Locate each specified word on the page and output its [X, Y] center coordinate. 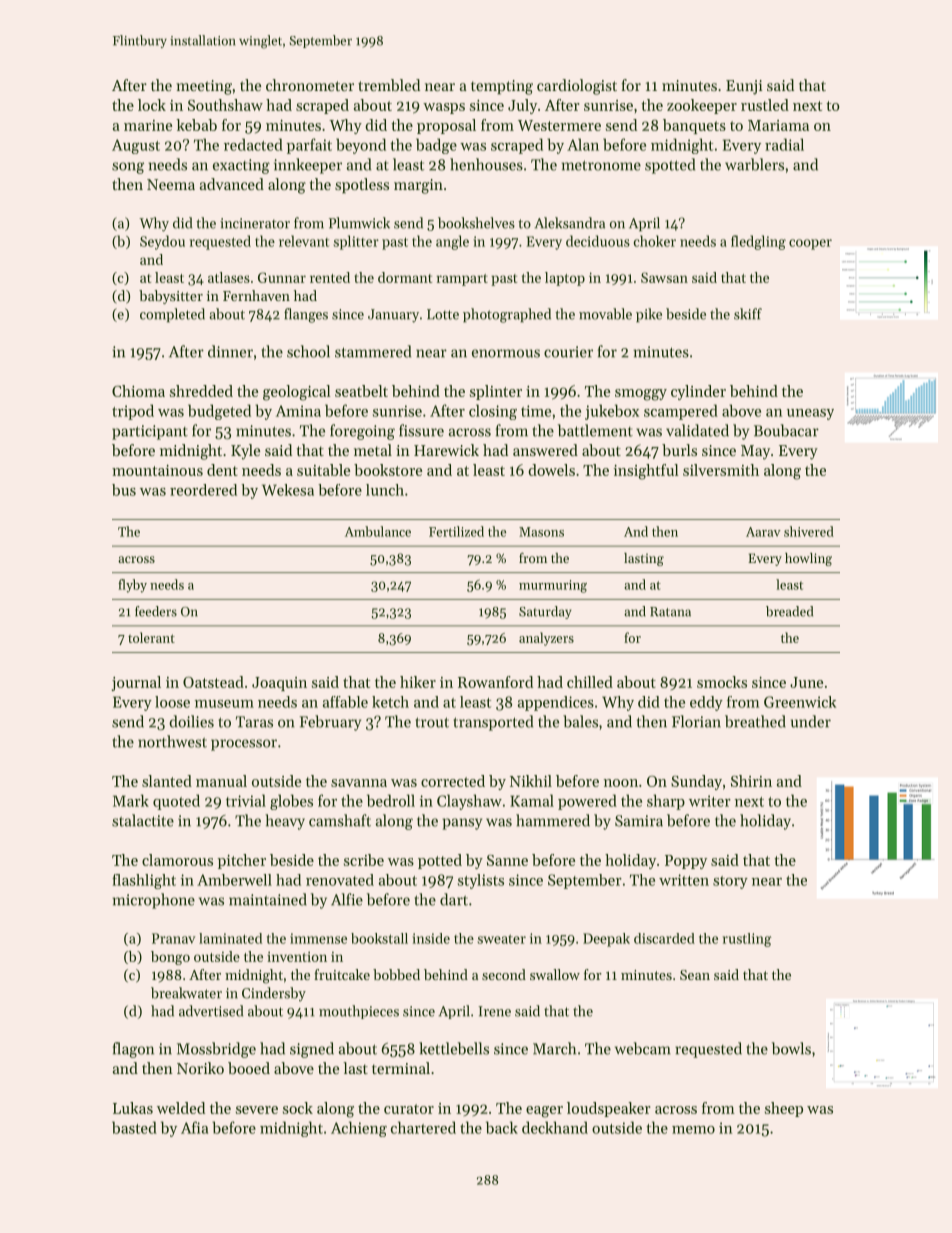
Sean [695, 975]
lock [152, 105]
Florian [696, 721]
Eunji [744, 87]
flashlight [144, 881]
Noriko [200, 1068]
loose [172, 702]
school [308, 351]
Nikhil [531, 781]
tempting [502, 87]
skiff [748, 314]
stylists [481, 881]
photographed [507, 315]
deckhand [555, 1127]
